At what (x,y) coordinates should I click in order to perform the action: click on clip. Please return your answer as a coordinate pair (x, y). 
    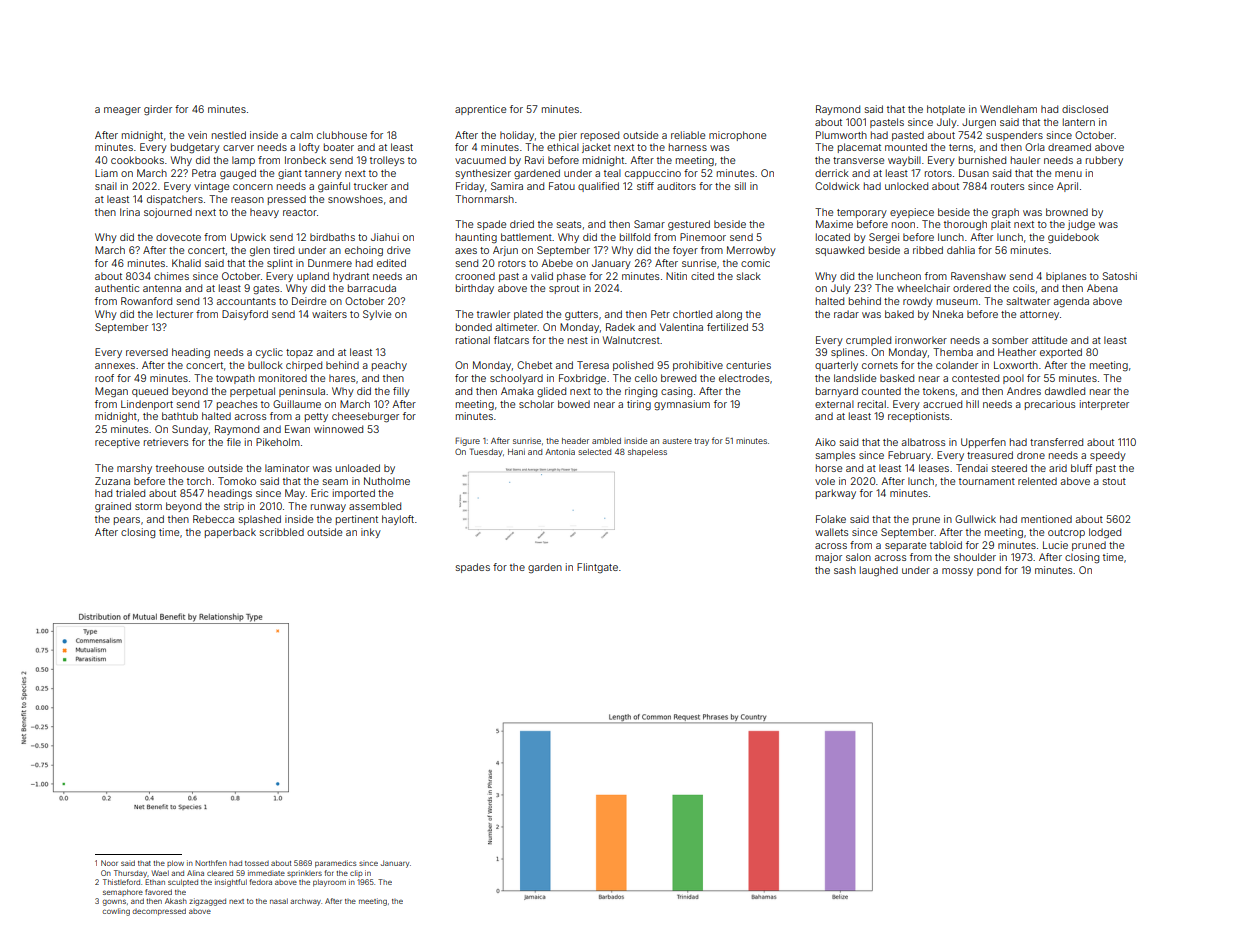
    Looking at the image, I should click on (356, 873).
